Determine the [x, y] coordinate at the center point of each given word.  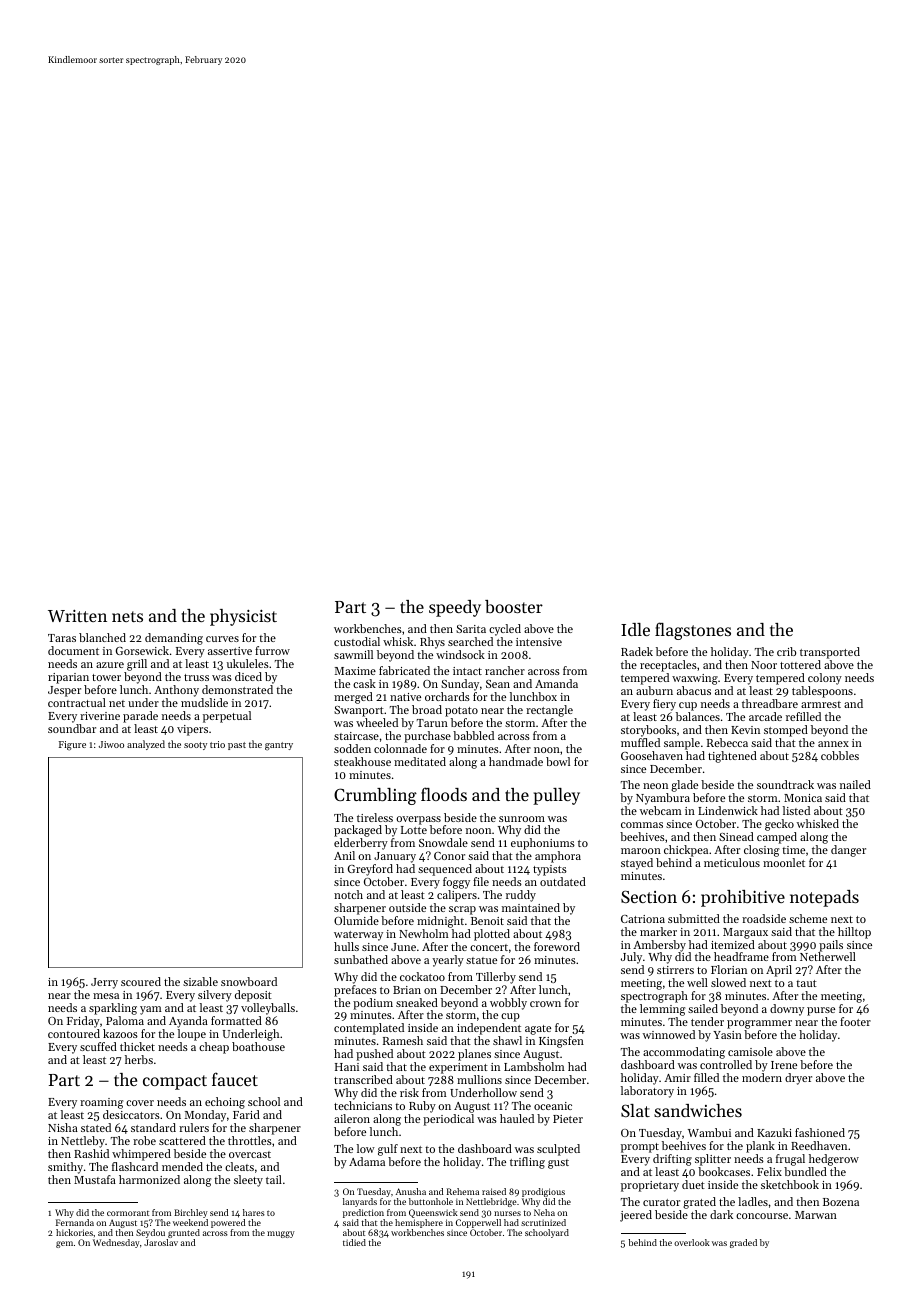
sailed [703, 1008]
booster [514, 606]
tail [274, 1179]
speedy [455, 608]
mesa [106, 996]
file [481, 881]
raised [494, 1191]
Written [77, 616]
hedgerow [834, 1160]
